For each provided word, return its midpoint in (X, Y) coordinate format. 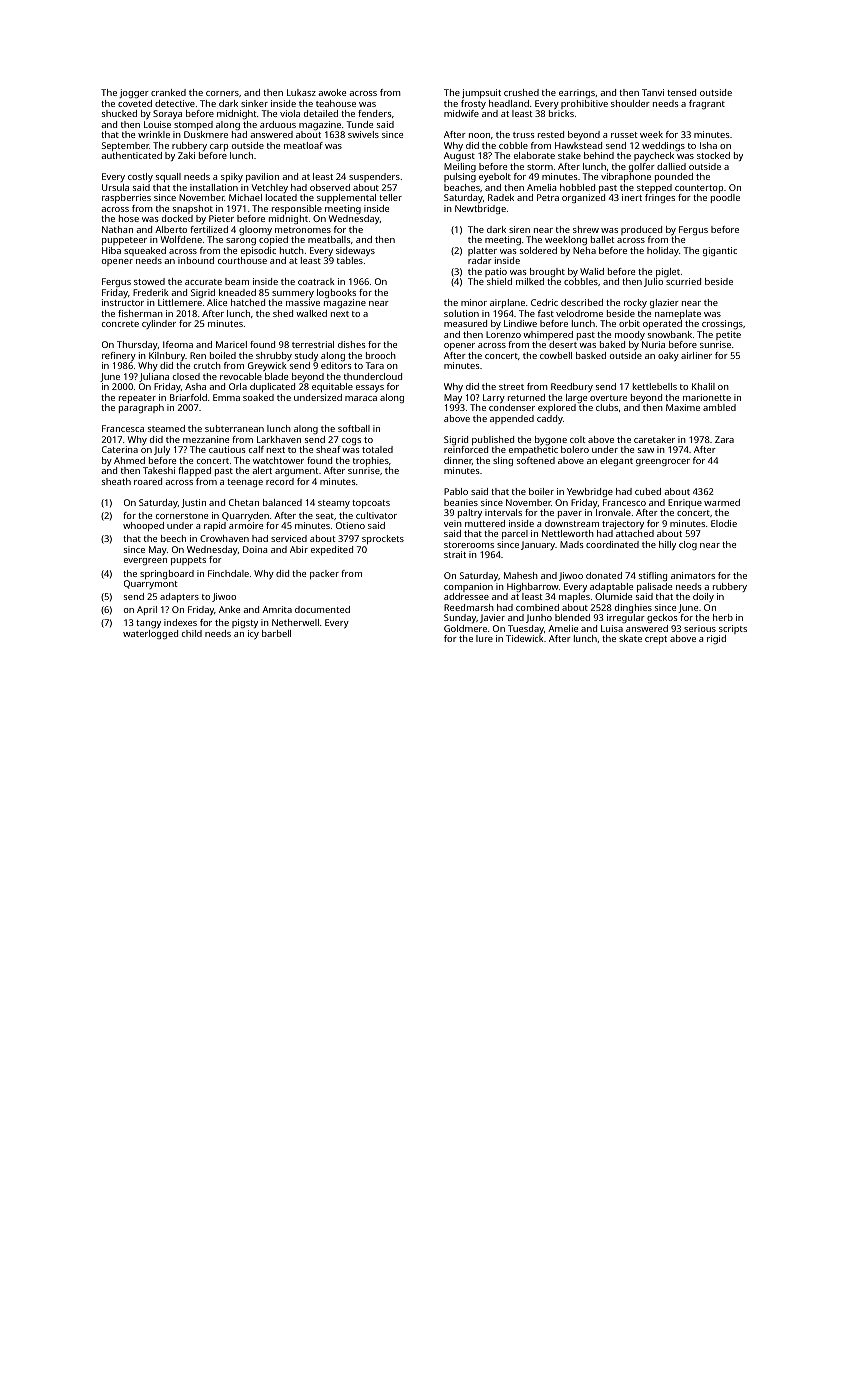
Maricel (231, 344)
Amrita (277, 609)
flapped (194, 471)
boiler (541, 491)
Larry (494, 398)
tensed (681, 92)
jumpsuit (481, 93)
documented (322, 609)
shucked (119, 113)
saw (646, 450)
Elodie (724, 523)
